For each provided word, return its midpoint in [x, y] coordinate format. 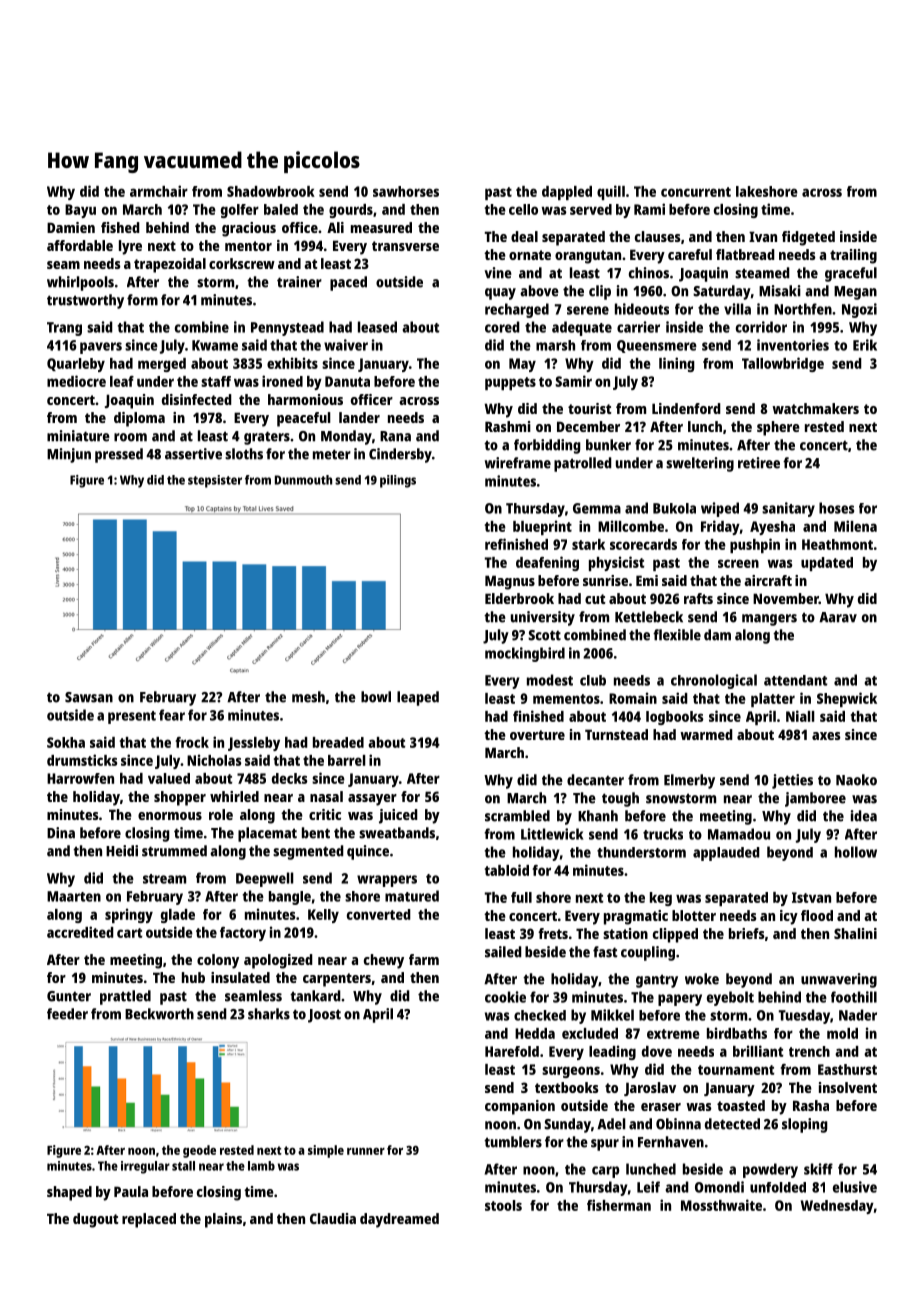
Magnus [510, 582]
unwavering [839, 980]
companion [520, 1107]
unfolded [778, 1187]
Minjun [69, 455]
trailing [853, 256]
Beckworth [159, 1014]
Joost [324, 1016]
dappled [567, 193]
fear [172, 715]
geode [199, 1151]
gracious [249, 229]
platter [773, 700]
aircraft [768, 580]
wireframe [518, 463]
